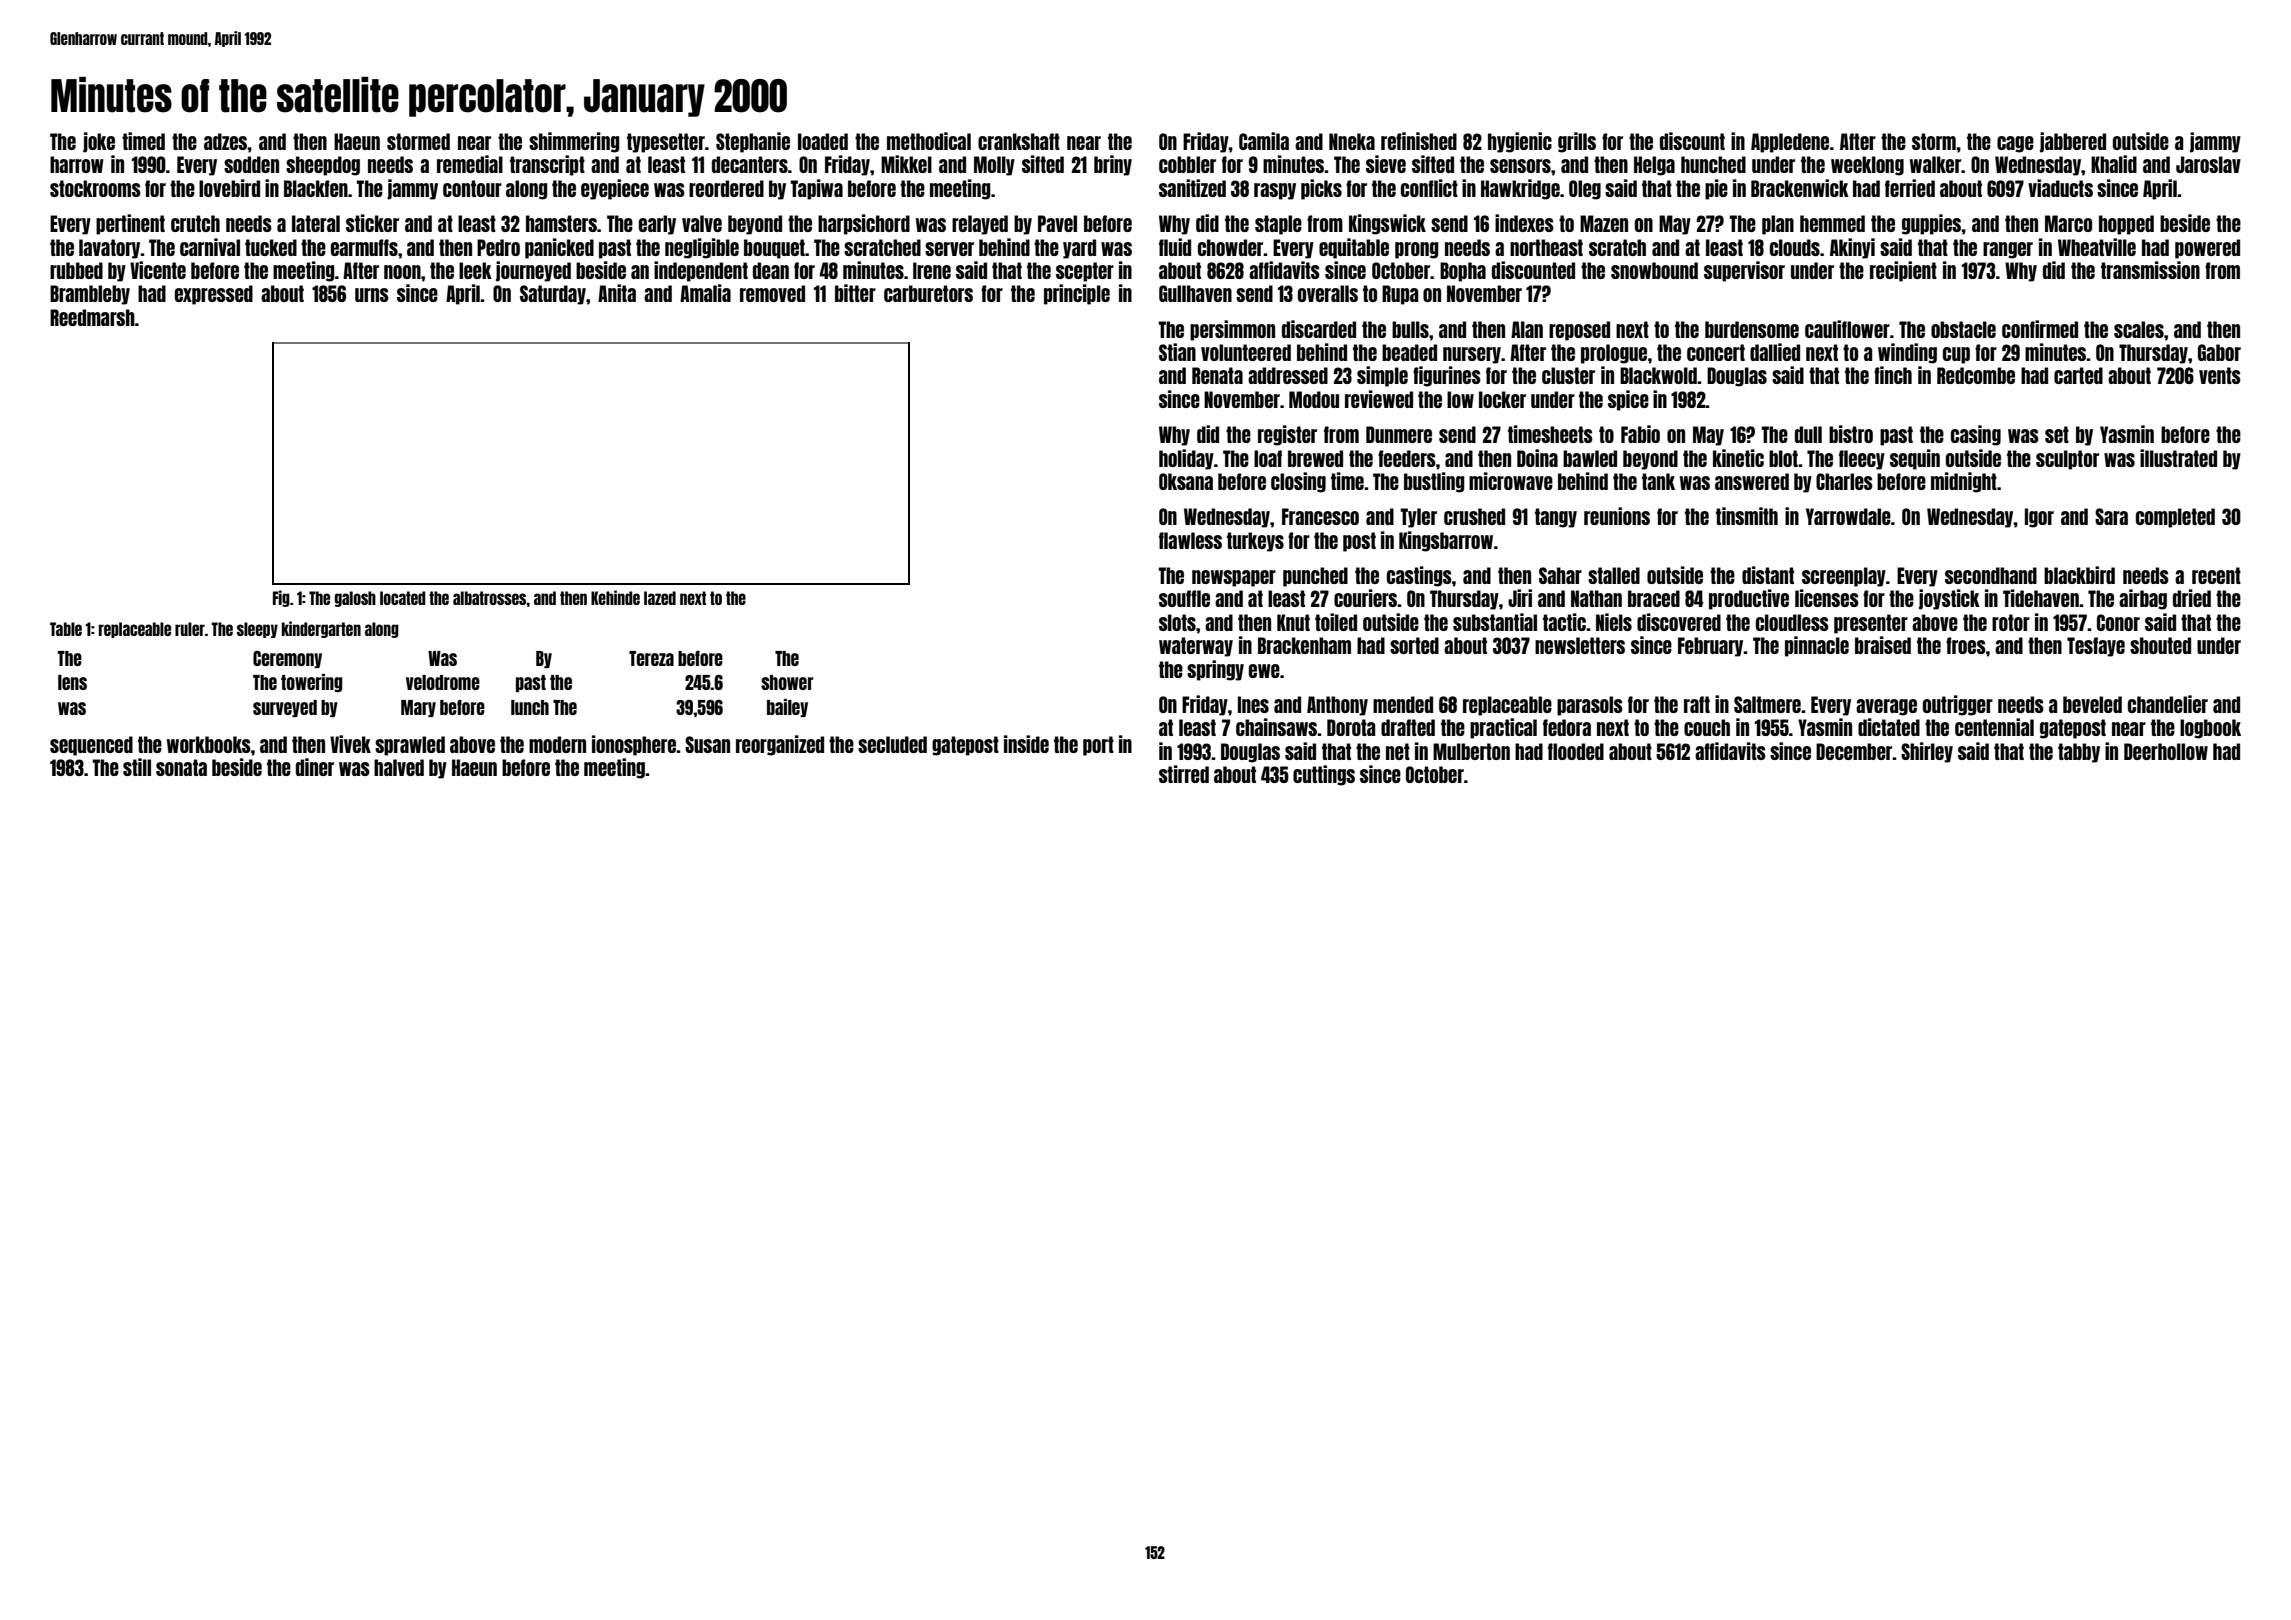 The width and height of the page is (2291, 1620). What do you see at coordinates (1520, 142) in the page?
I see `hygienic` at bounding box center [1520, 142].
